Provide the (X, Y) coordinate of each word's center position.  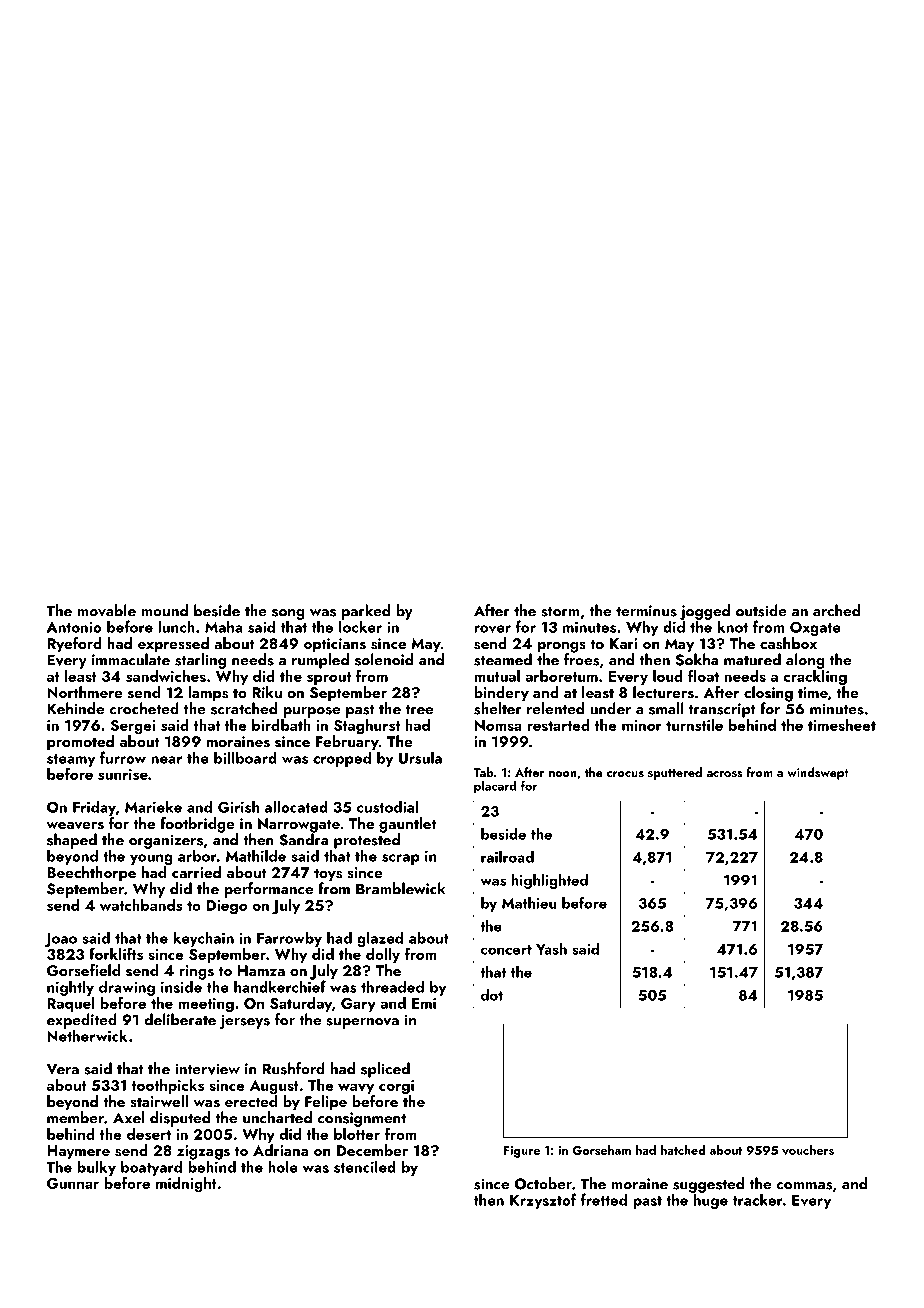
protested (367, 841)
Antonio (74, 627)
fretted (604, 1199)
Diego (226, 907)
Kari (623, 643)
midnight (186, 1185)
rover (492, 629)
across (725, 774)
